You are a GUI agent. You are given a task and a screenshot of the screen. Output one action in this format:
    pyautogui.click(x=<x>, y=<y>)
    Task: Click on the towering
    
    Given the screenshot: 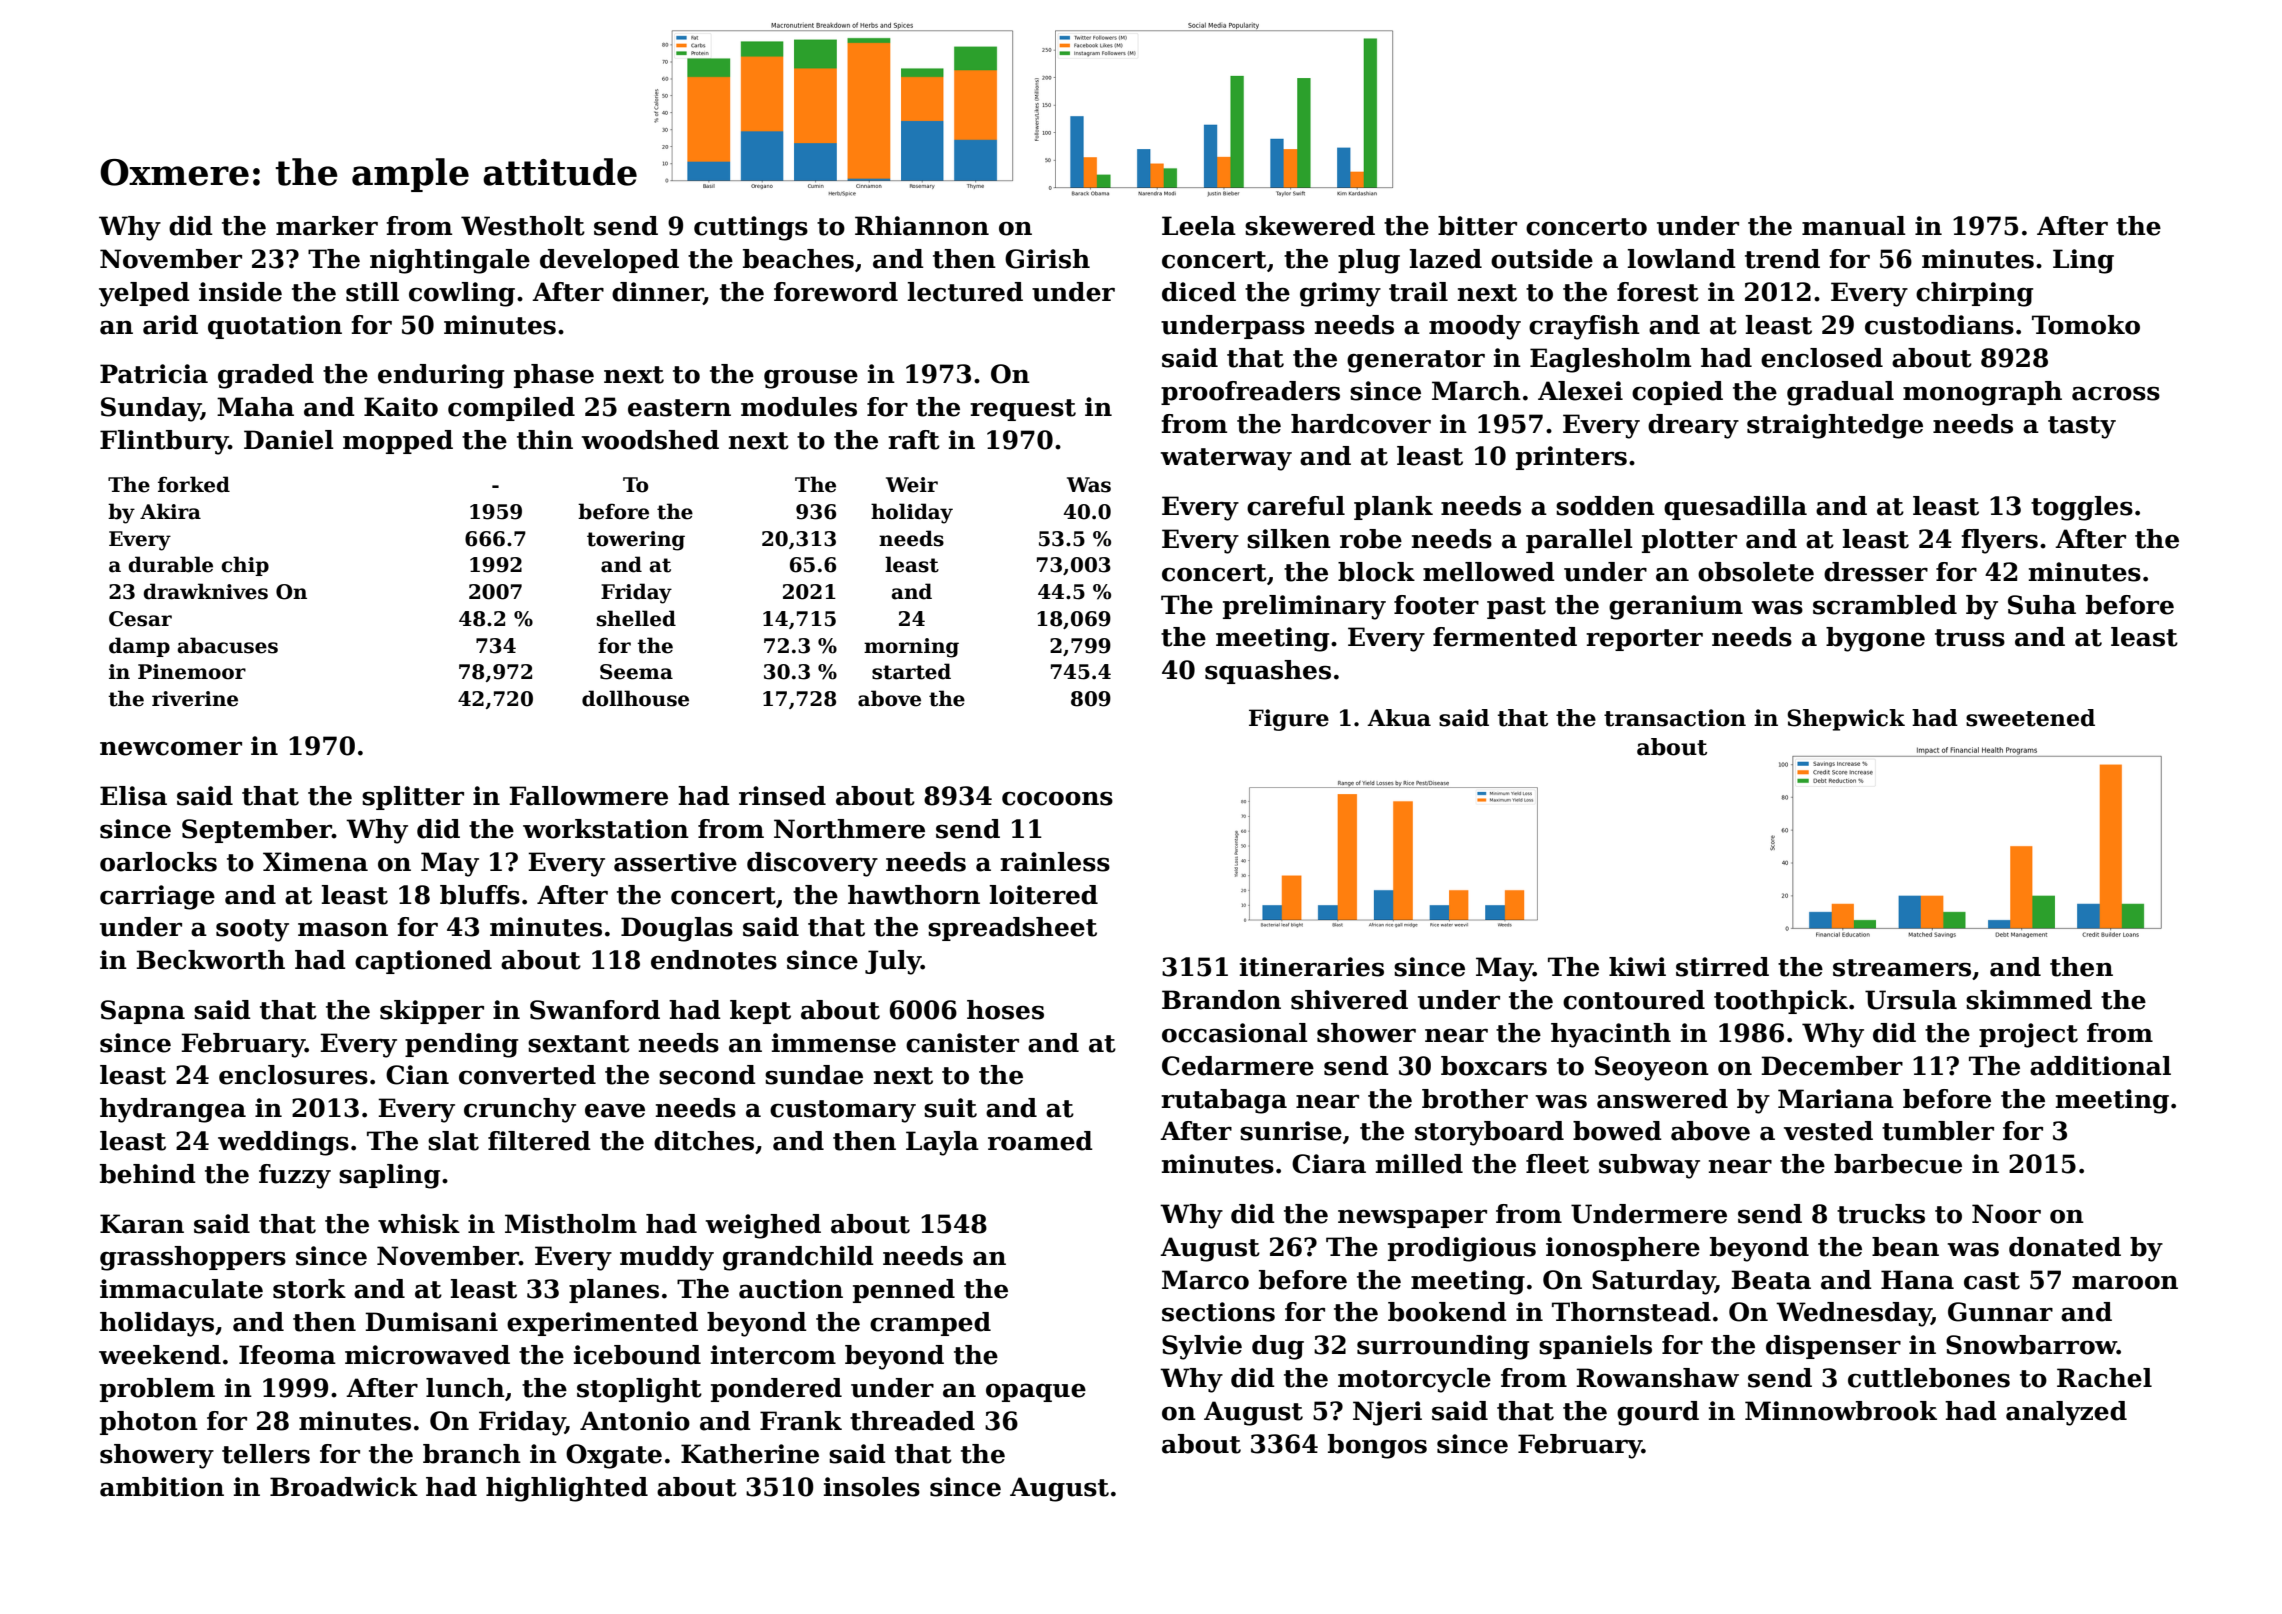 What is the action you would take?
    pyautogui.click(x=636, y=541)
